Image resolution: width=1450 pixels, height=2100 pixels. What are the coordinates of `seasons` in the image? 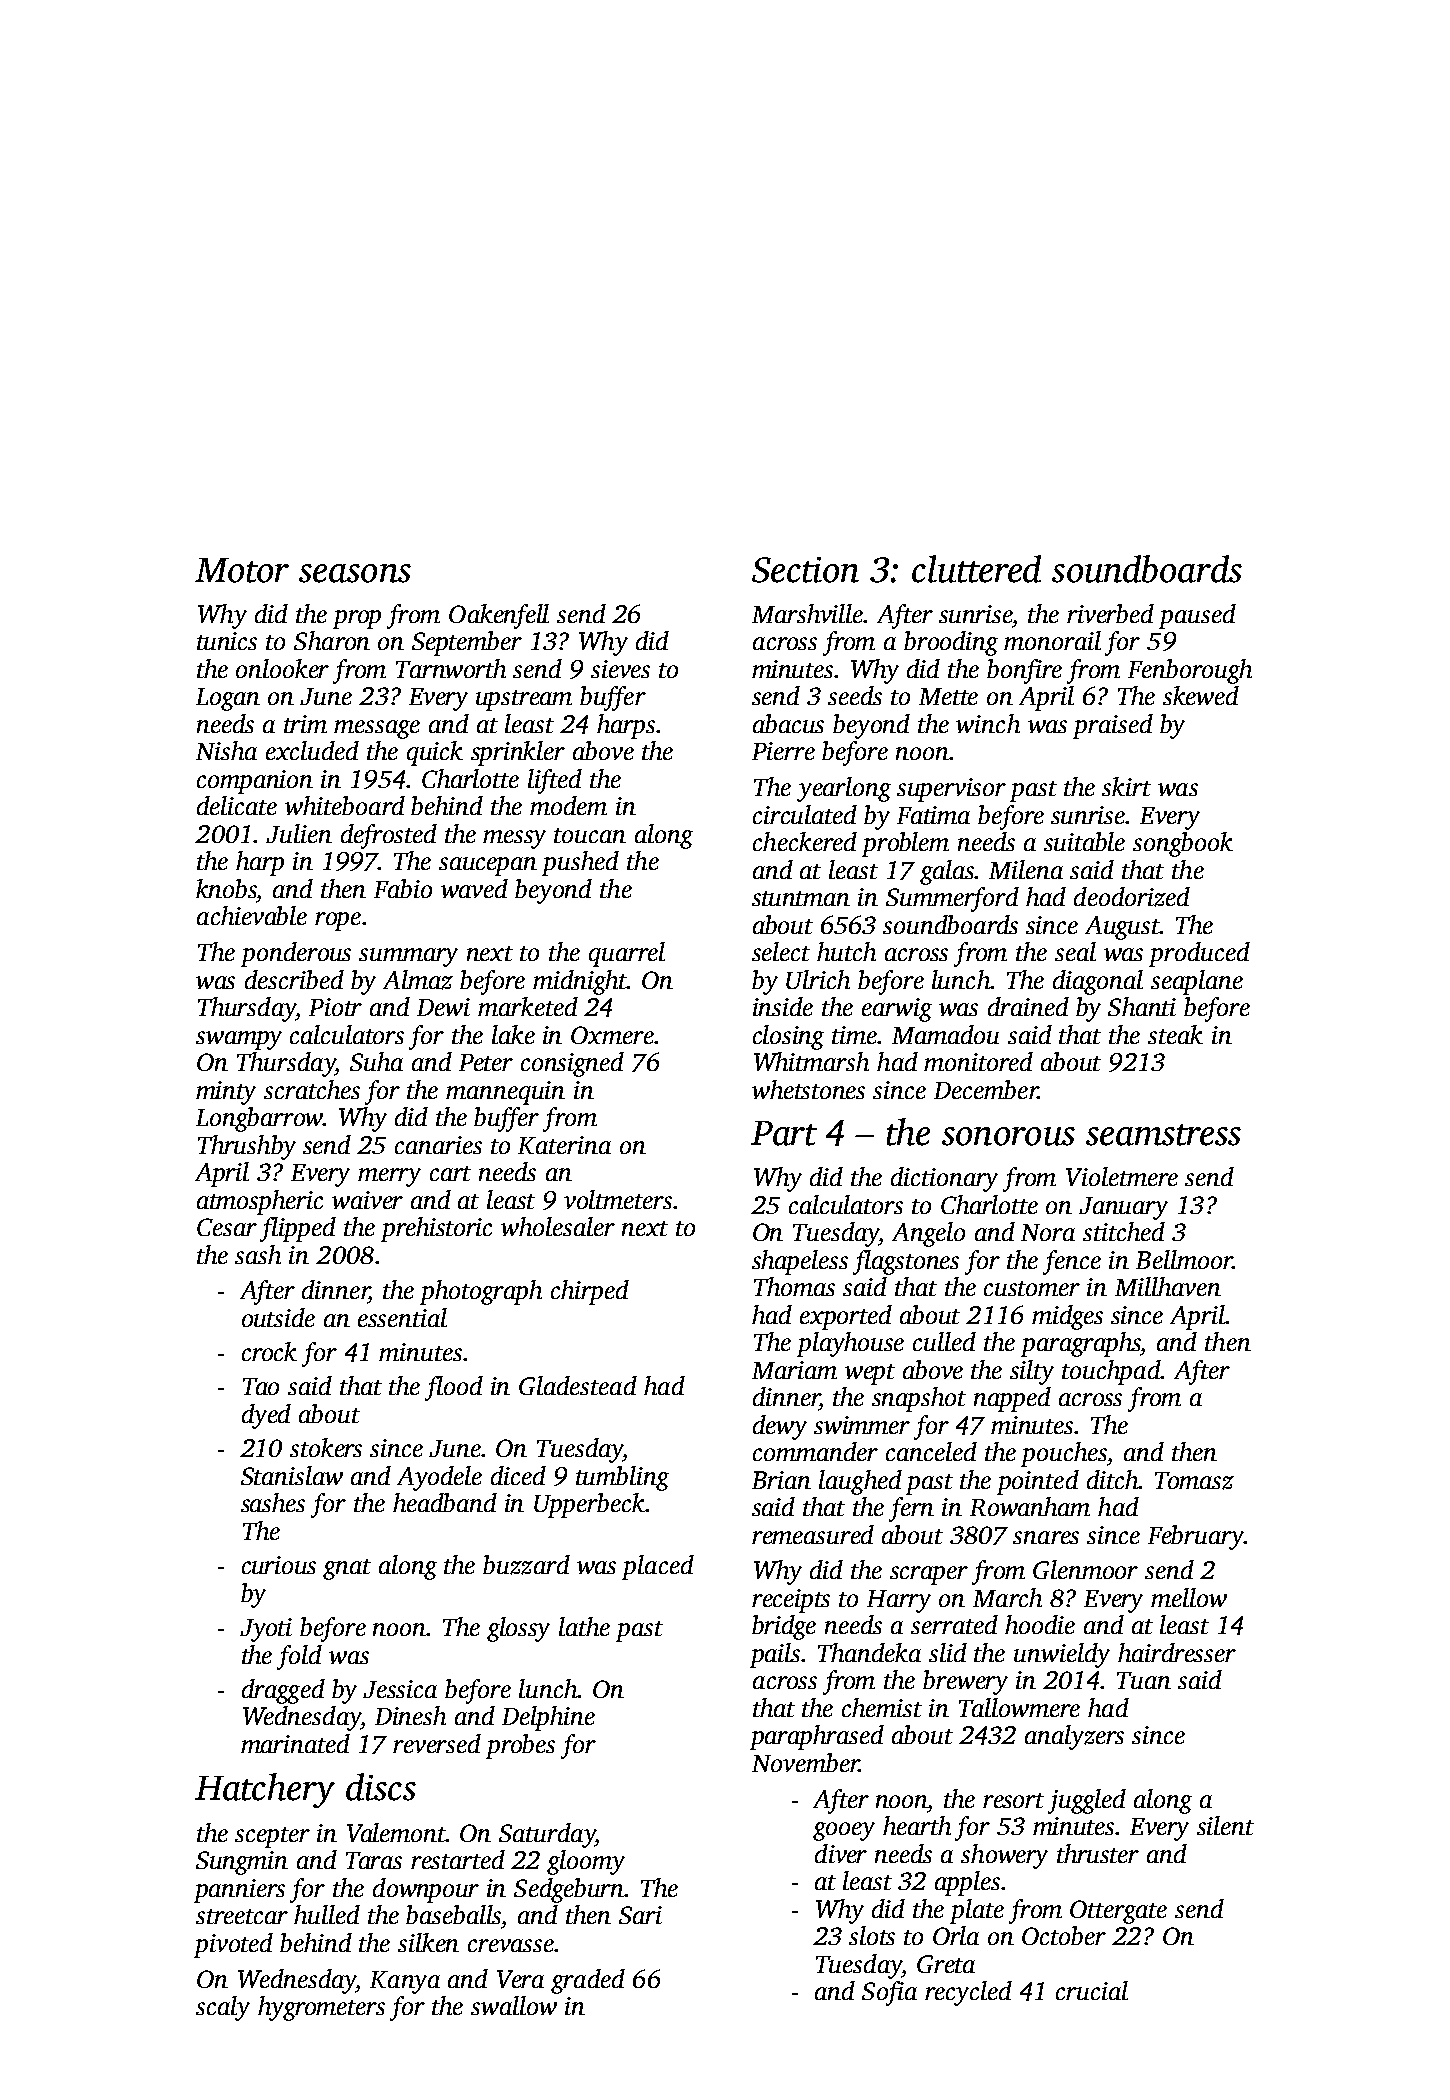 It's located at (355, 573).
